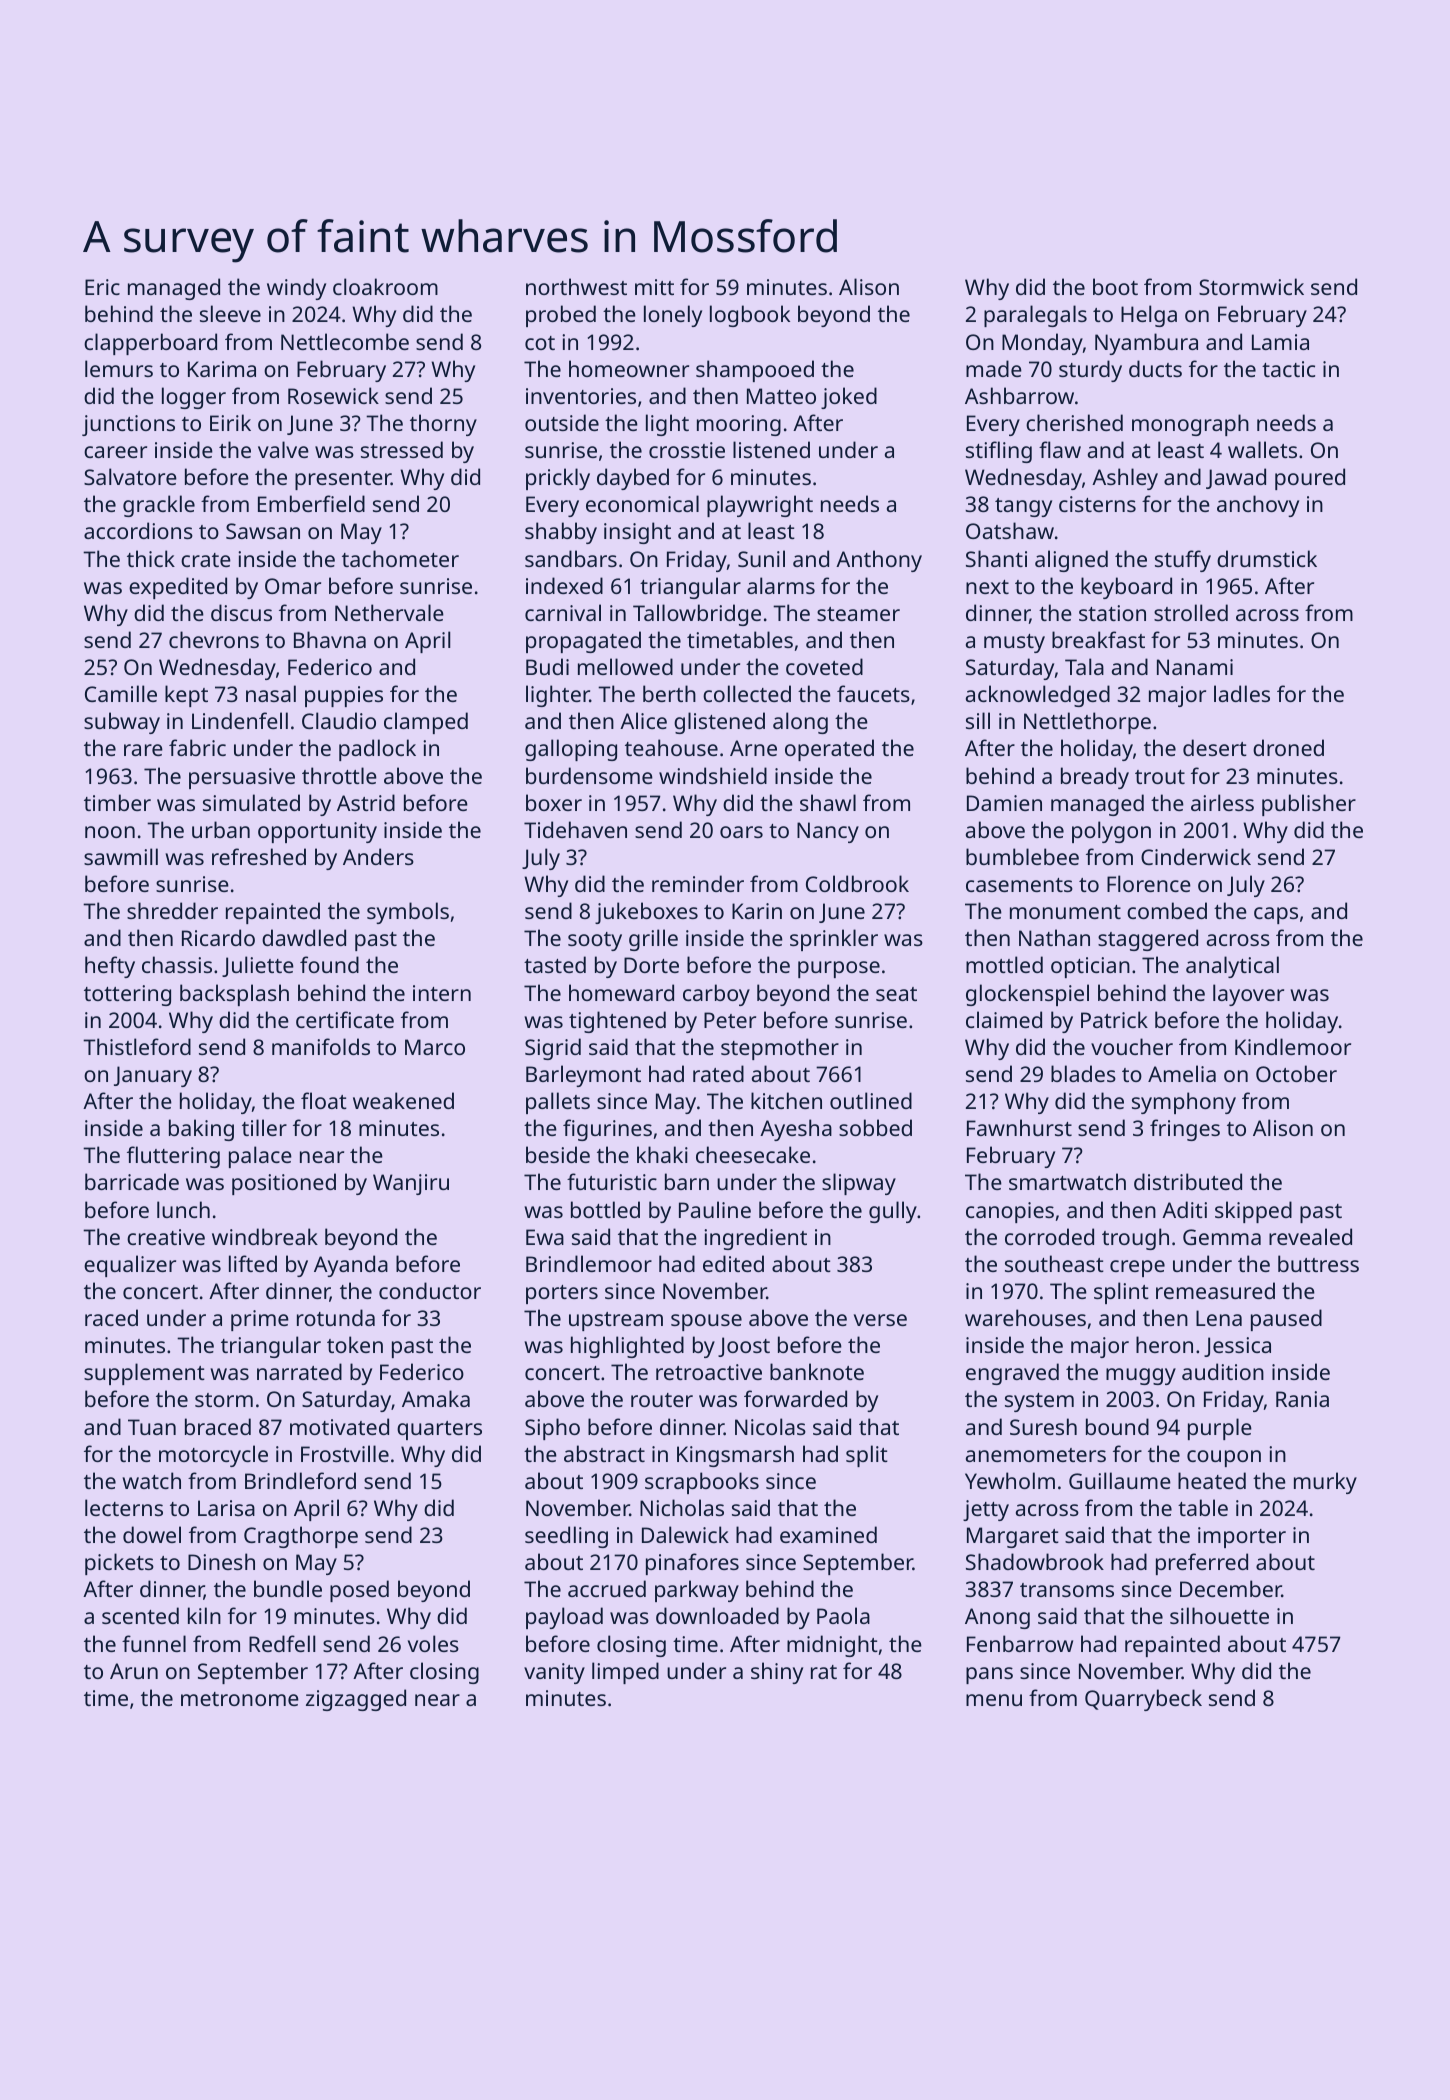 The image size is (1450, 2100). What do you see at coordinates (662, 1400) in the screenshot?
I see `router` at bounding box center [662, 1400].
